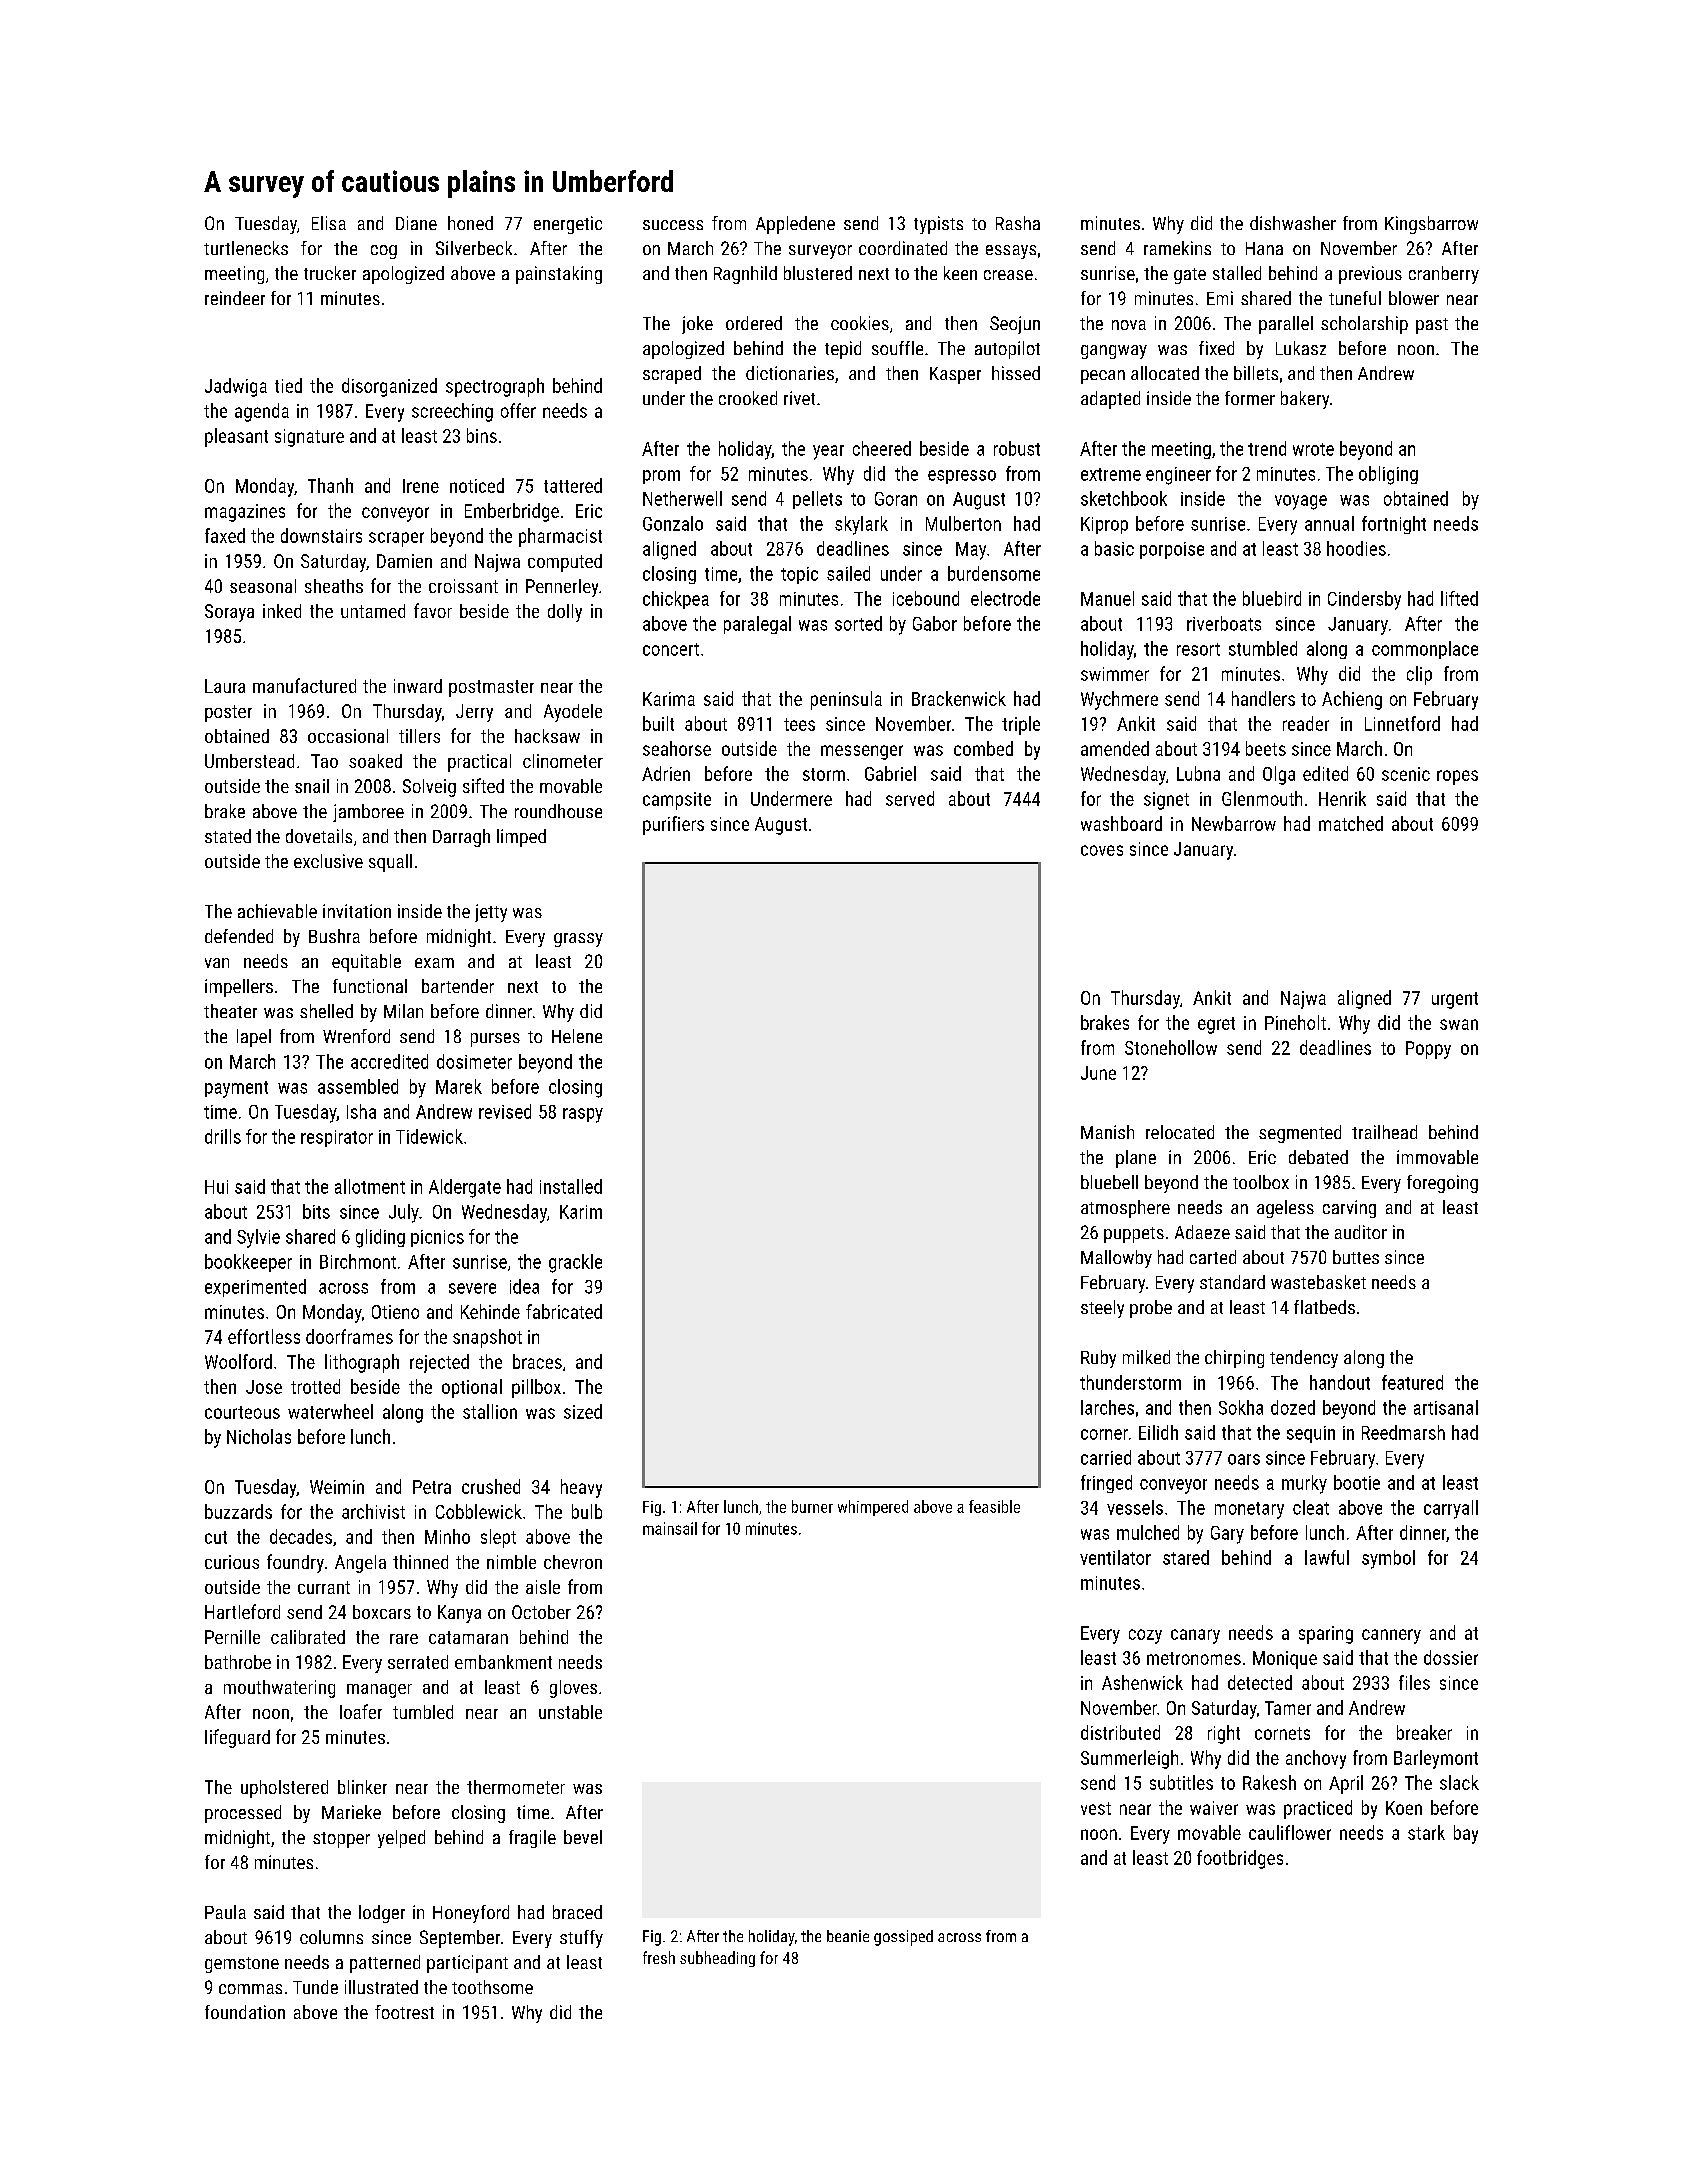  Describe the element at coordinates (910, 798) in the screenshot. I see `served` at that location.
